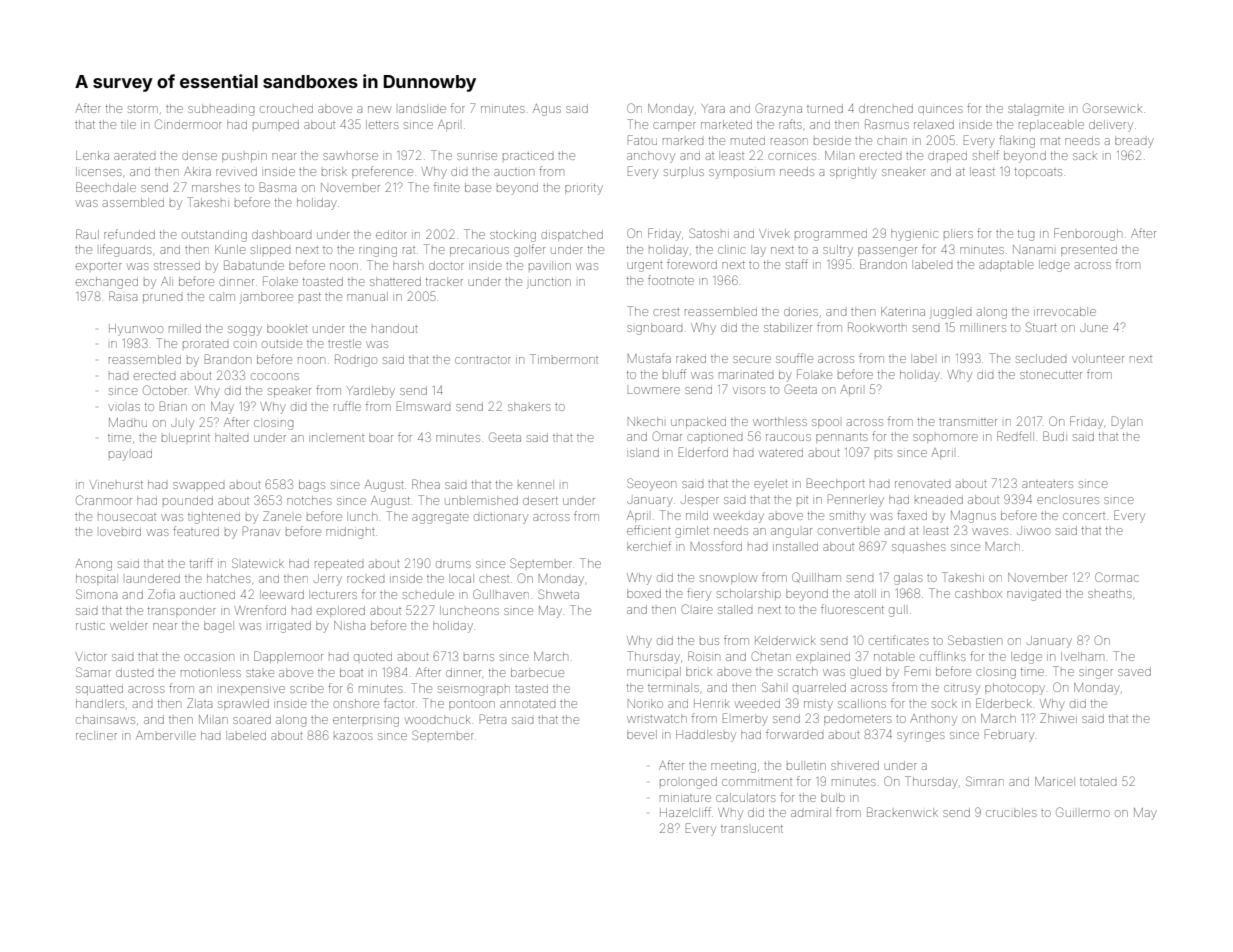 The height and width of the image is (952, 1233). I want to click on mild, so click(697, 515).
